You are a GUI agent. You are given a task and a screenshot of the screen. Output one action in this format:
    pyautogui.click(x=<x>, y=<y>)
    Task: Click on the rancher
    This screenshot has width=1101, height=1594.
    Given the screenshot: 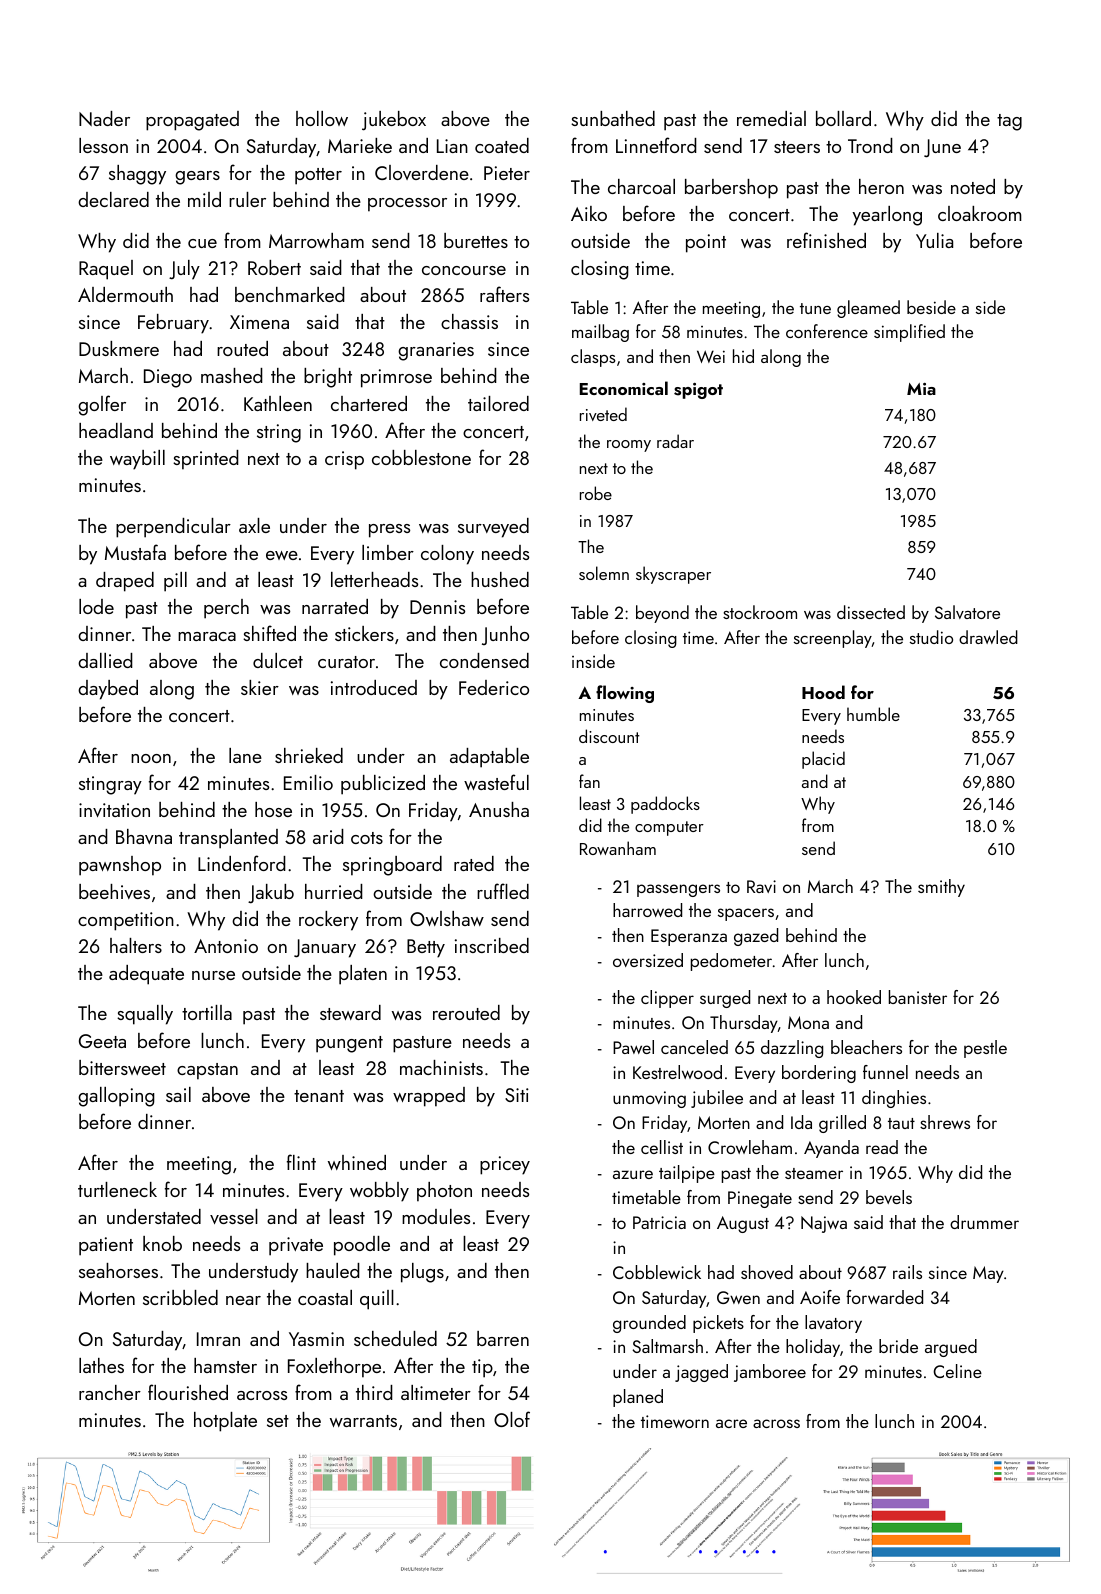 What is the action you would take?
    pyautogui.click(x=110, y=1392)
